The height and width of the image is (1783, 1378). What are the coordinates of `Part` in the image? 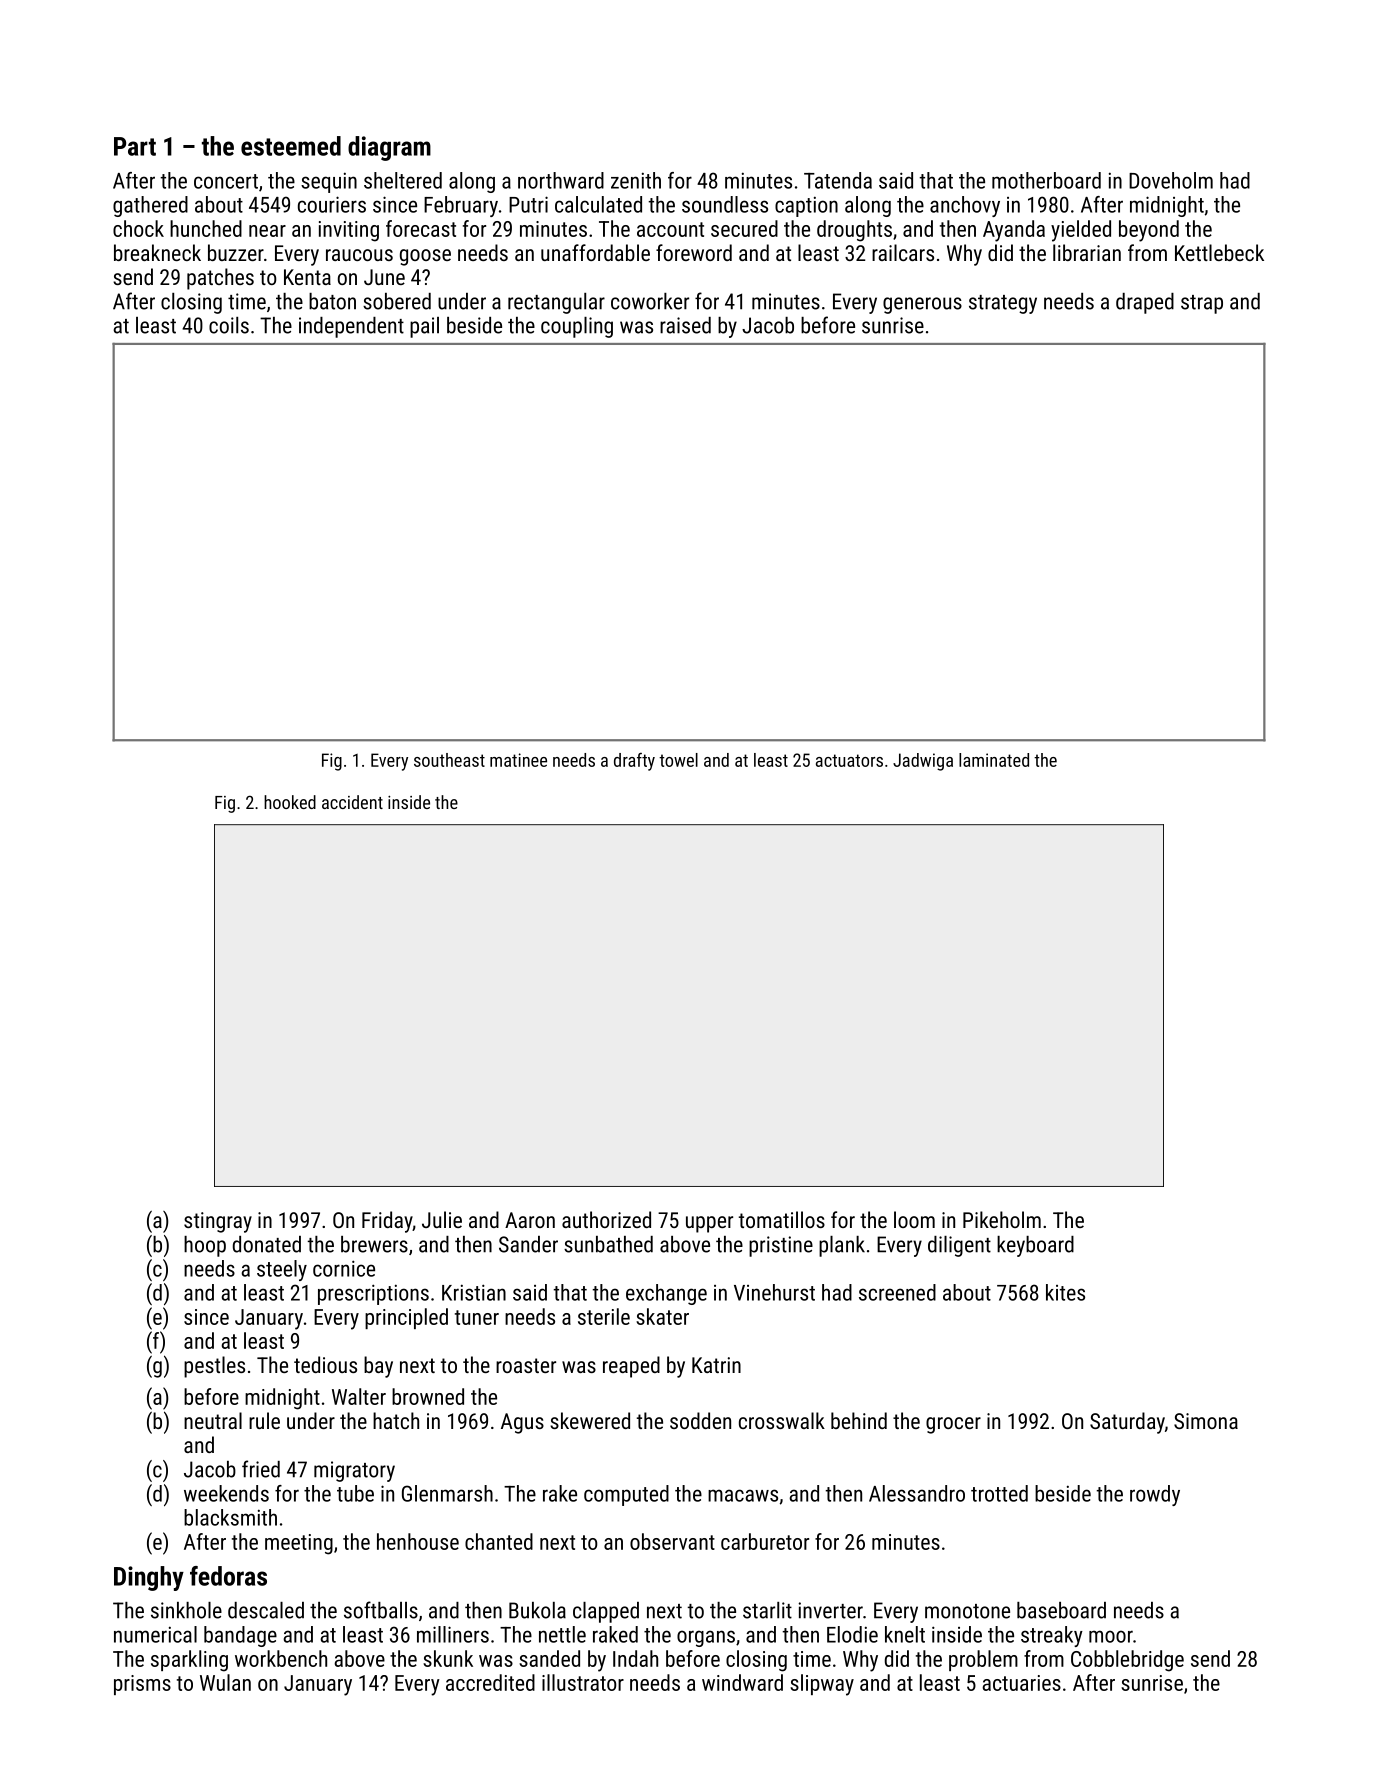 It's located at (135, 146).
